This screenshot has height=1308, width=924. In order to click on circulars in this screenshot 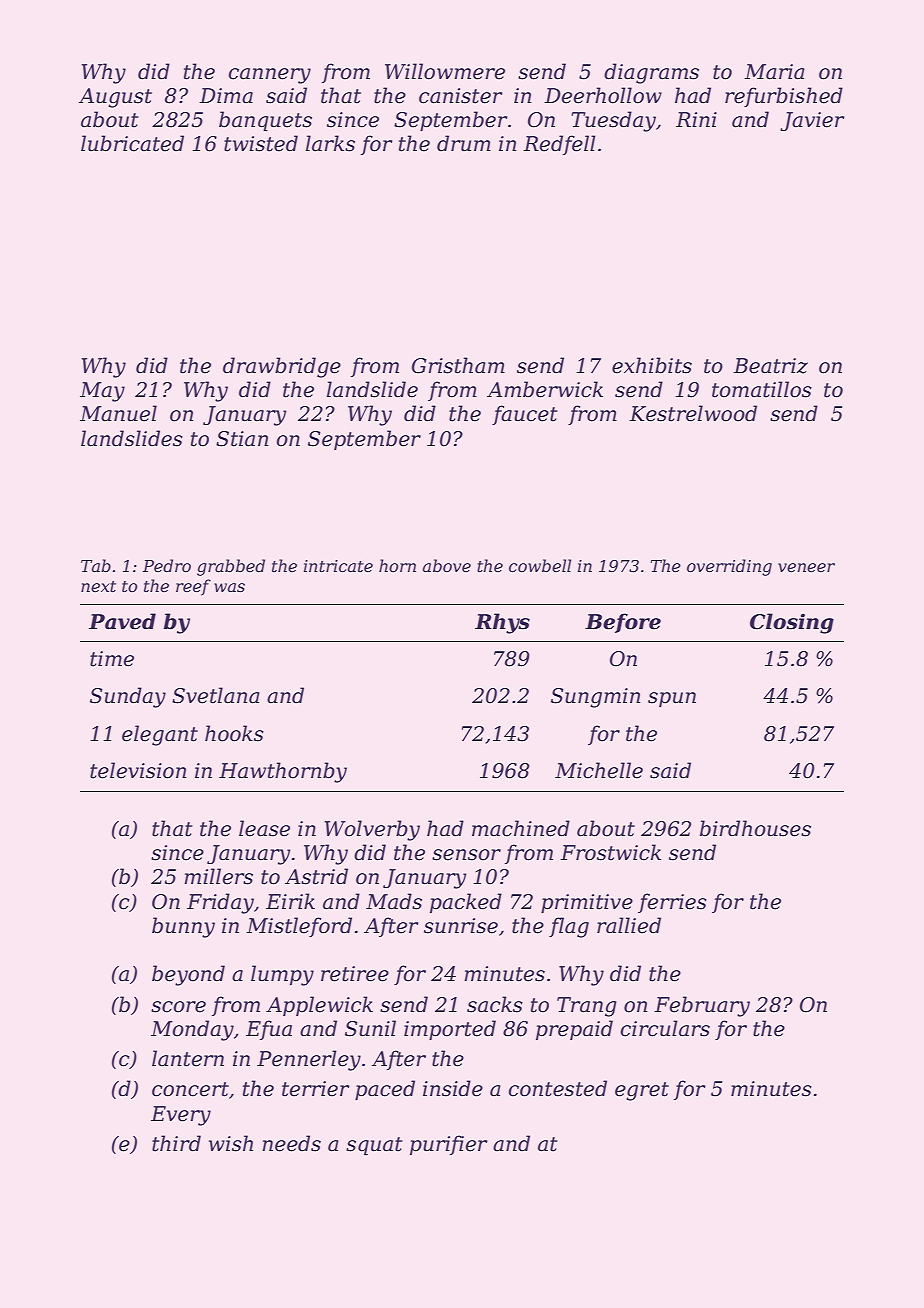, I will do `click(665, 1028)`.
